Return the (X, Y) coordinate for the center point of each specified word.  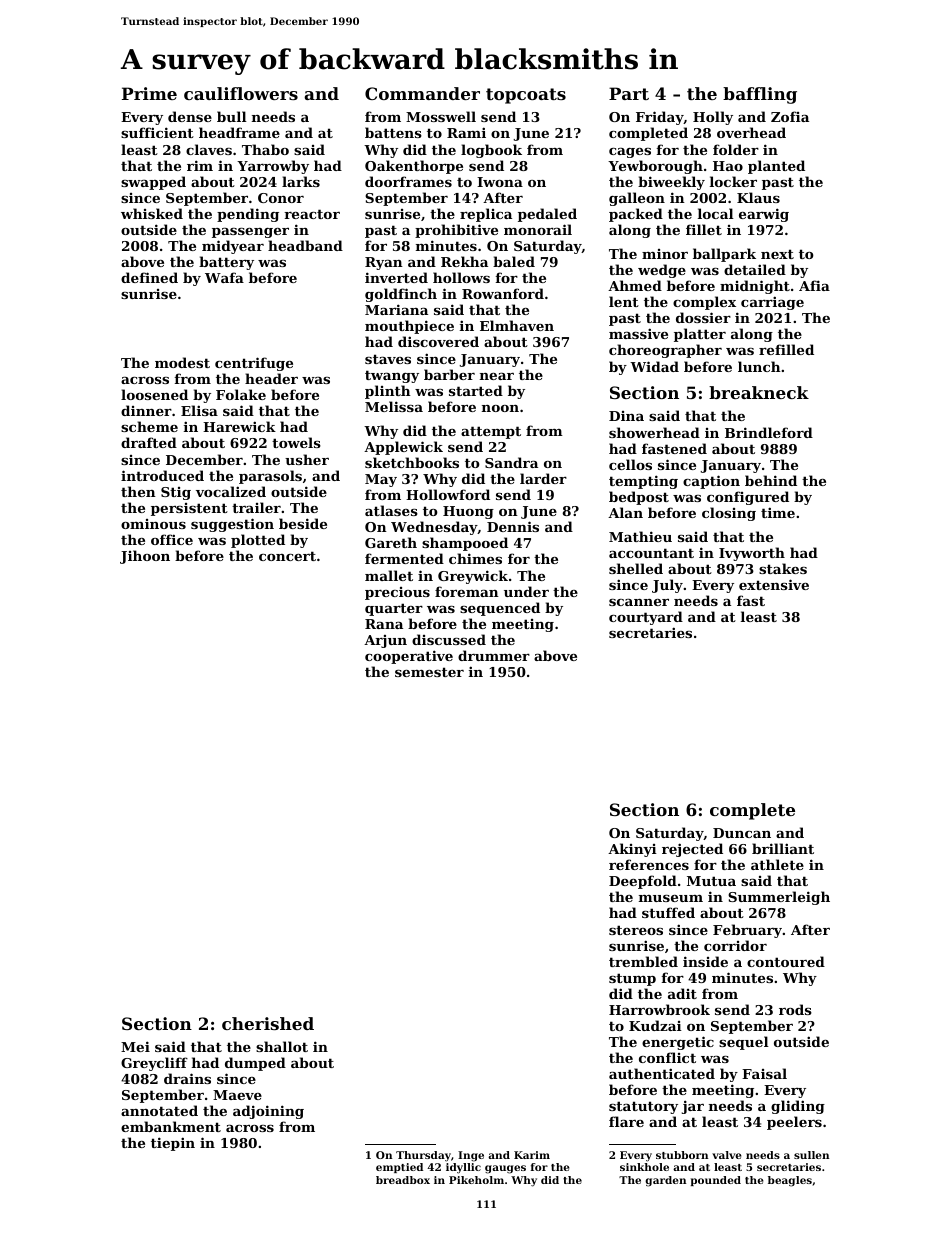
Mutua (711, 881)
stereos (636, 930)
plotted (258, 541)
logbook (491, 151)
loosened (154, 394)
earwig (764, 215)
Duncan (742, 833)
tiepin (173, 1144)
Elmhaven (517, 325)
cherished (268, 1023)
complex (704, 303)
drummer (494, 655)
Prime (149, 93)
